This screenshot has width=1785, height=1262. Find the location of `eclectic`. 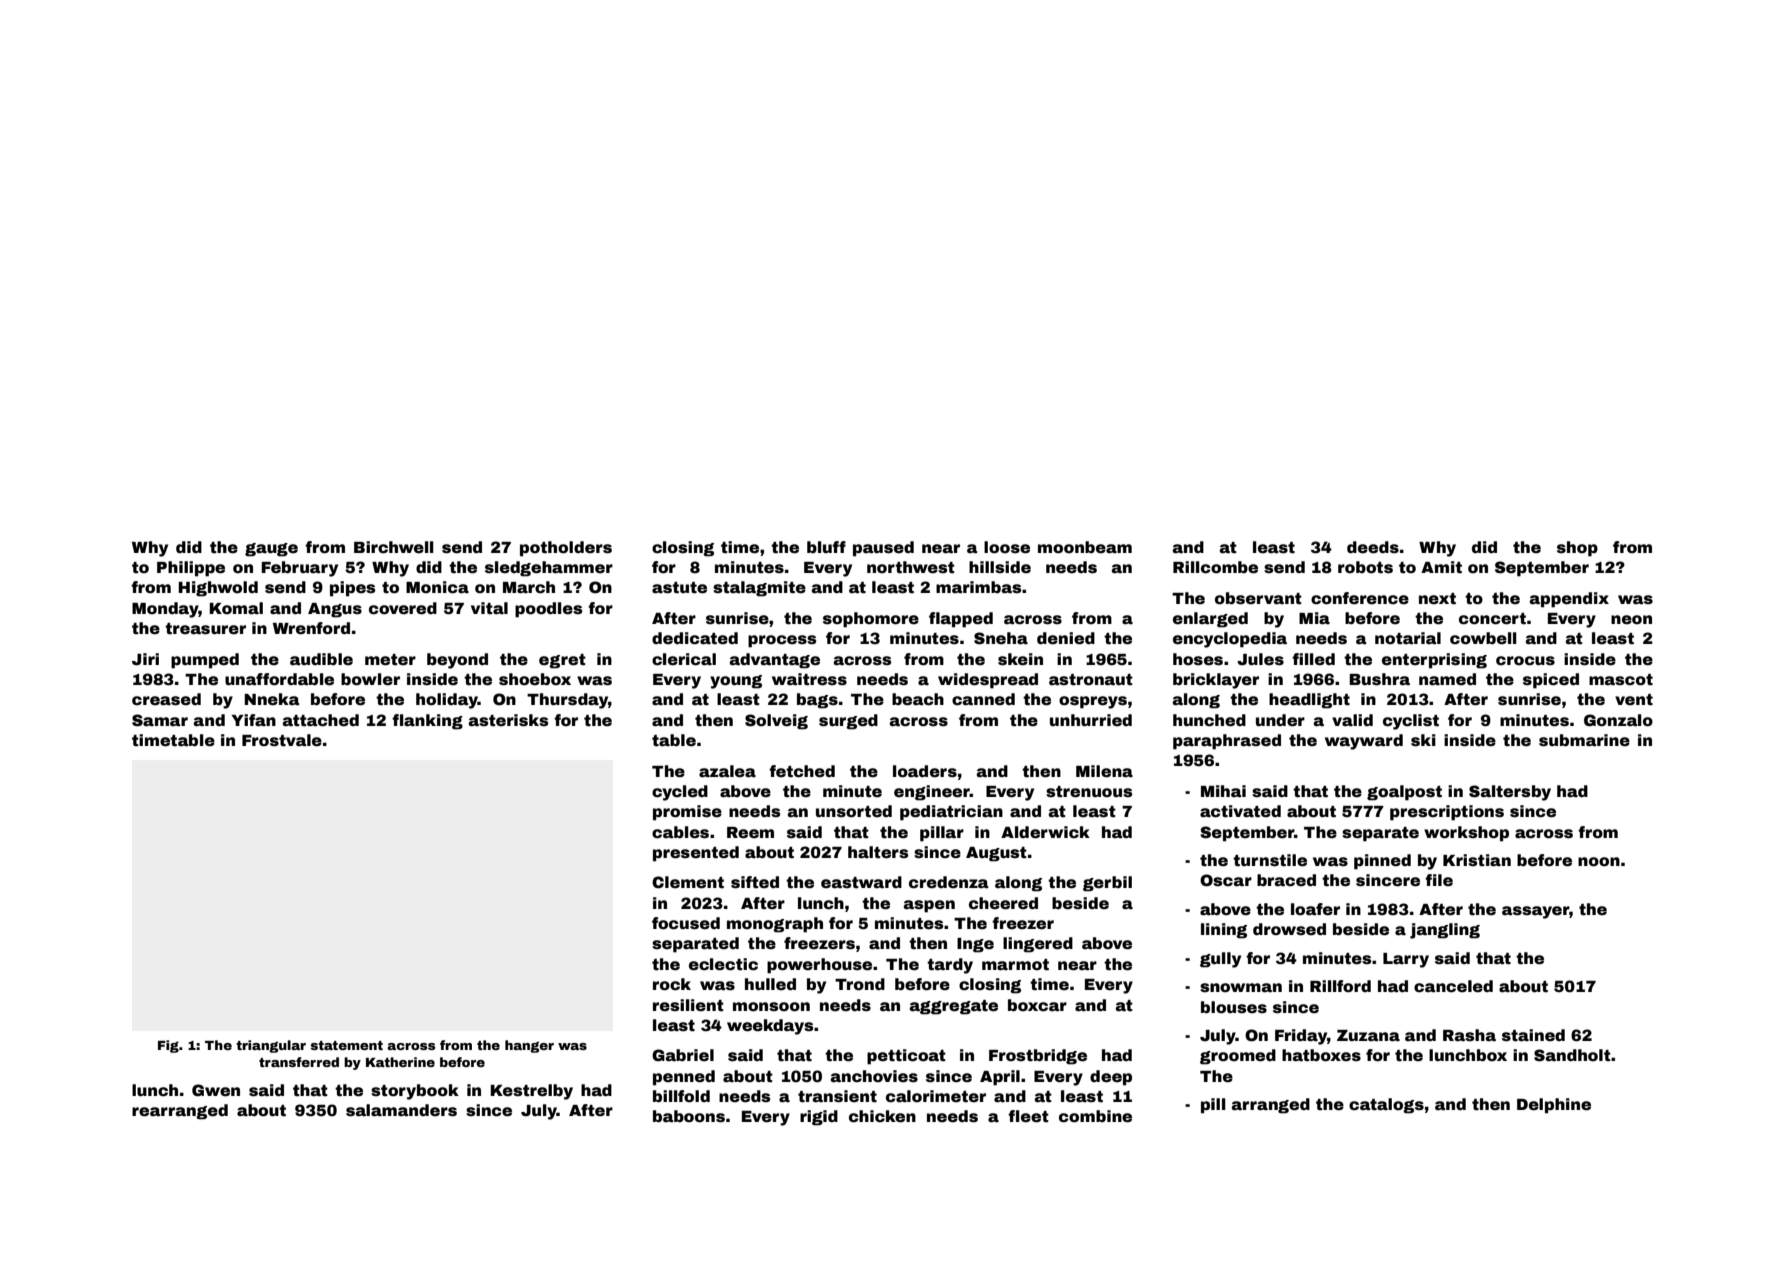

eclectic is located at coordinates (723, 964).
